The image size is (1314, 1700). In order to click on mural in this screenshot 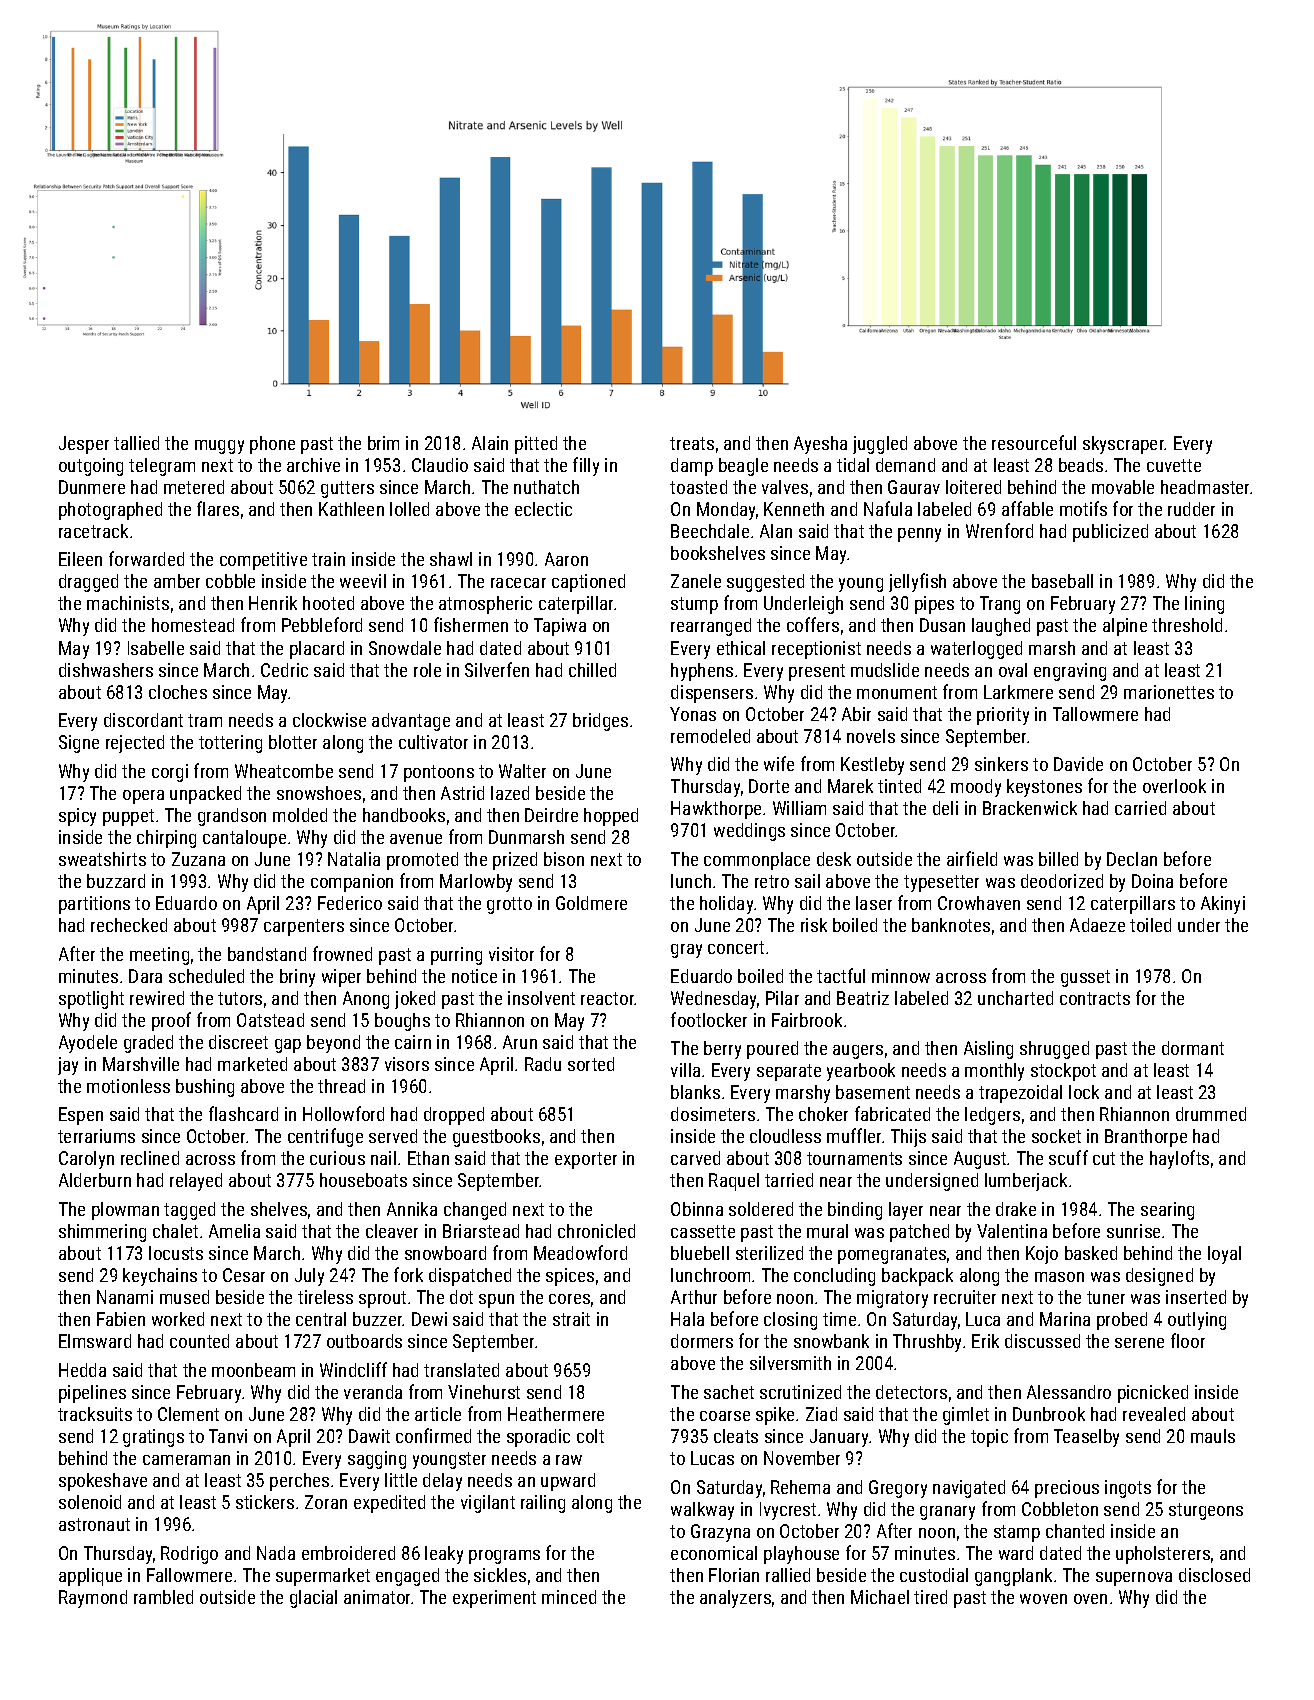, I will do `click(827, 1231)`.
